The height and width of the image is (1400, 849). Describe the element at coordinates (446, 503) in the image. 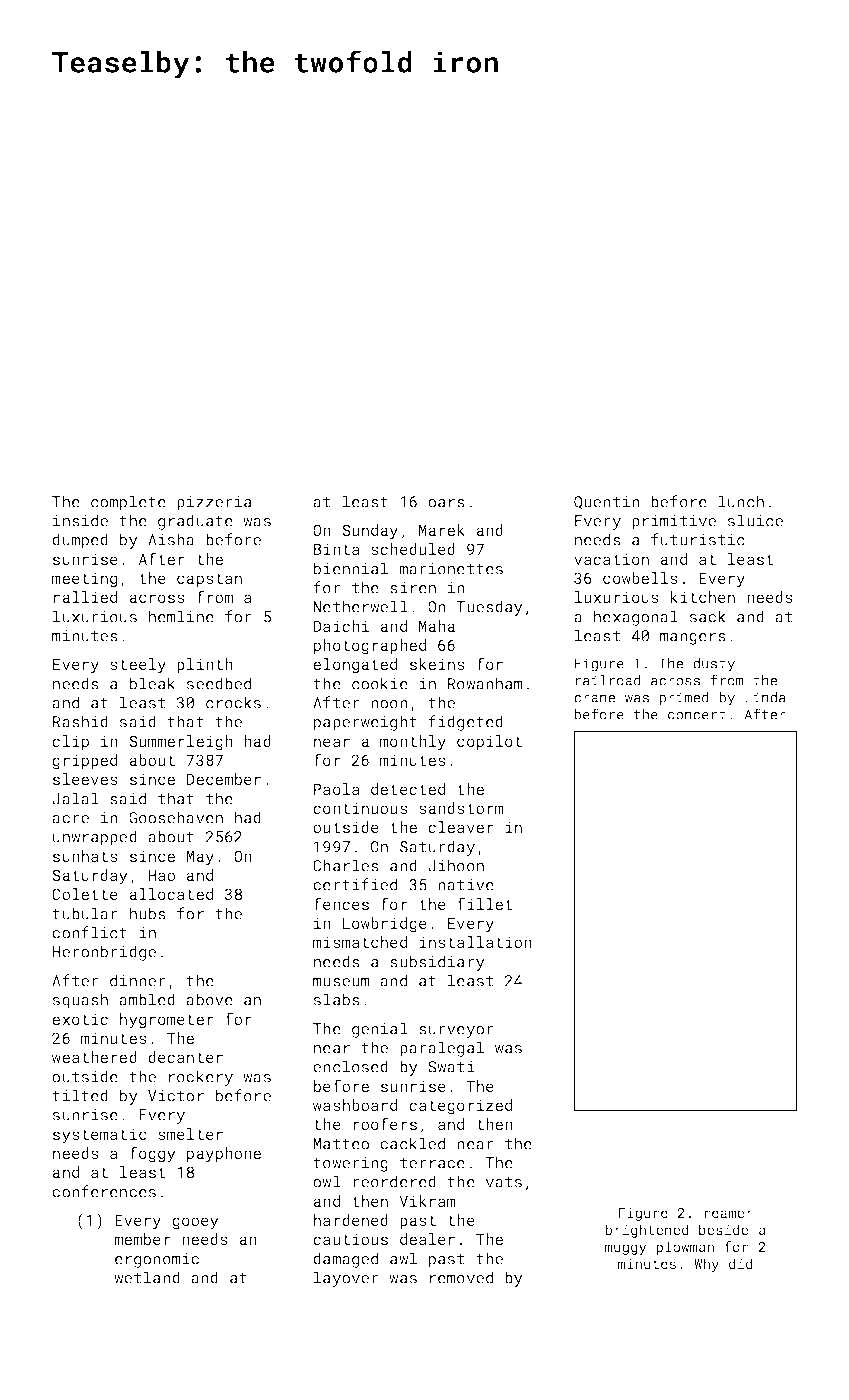

I see `oars` at that location.
